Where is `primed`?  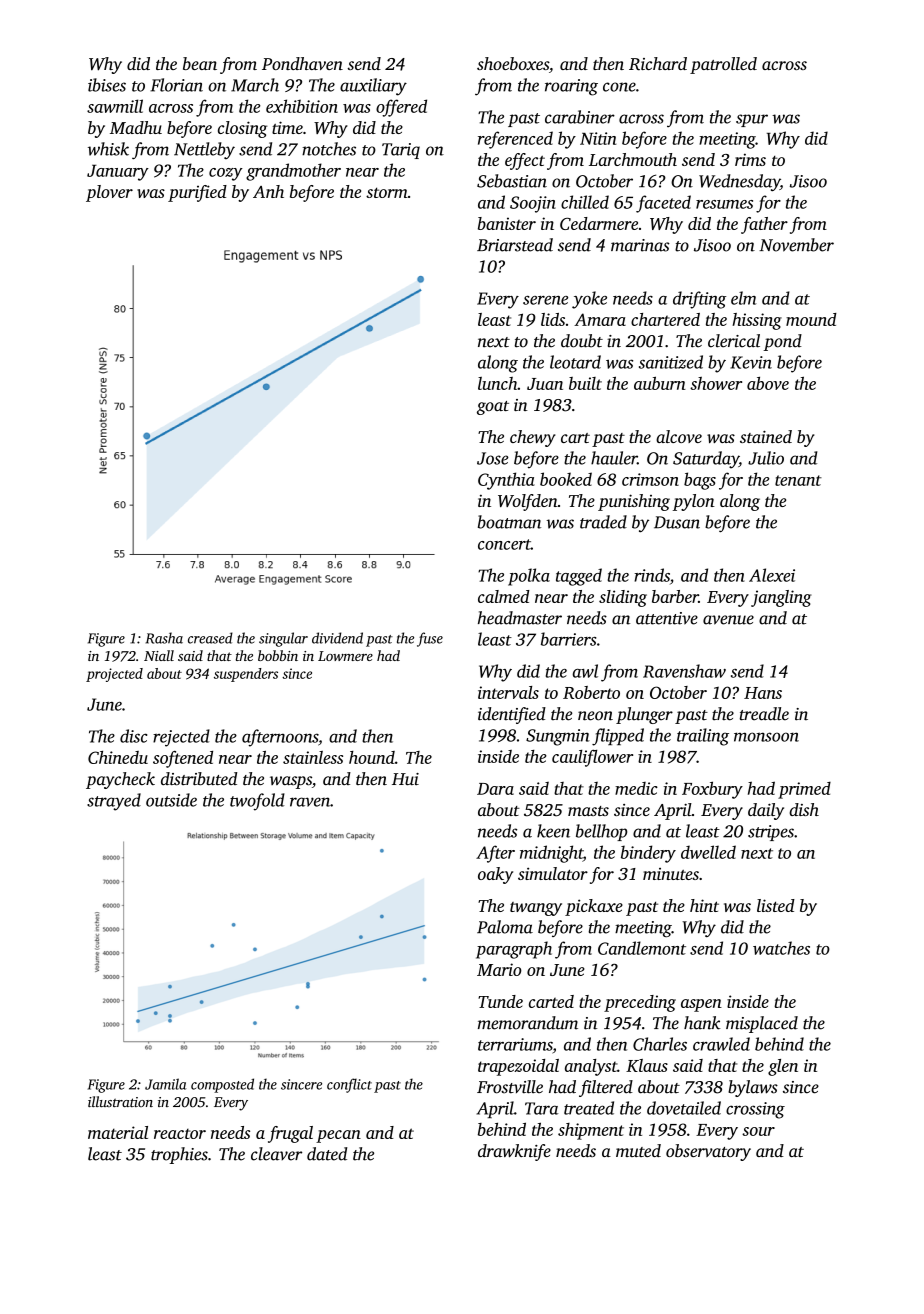 primed is located at coordinates (804, 790).
